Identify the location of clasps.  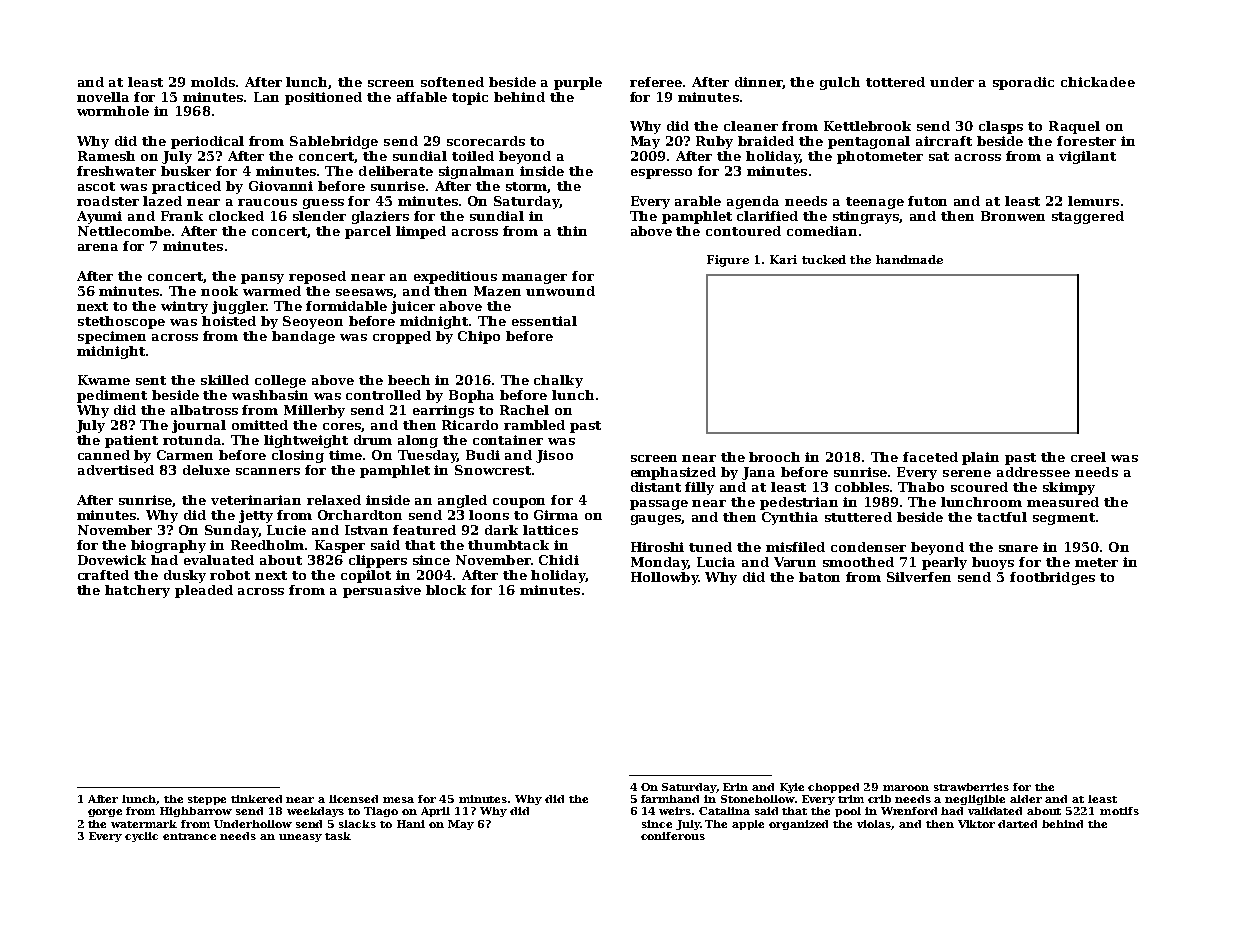
(1001, 127).
